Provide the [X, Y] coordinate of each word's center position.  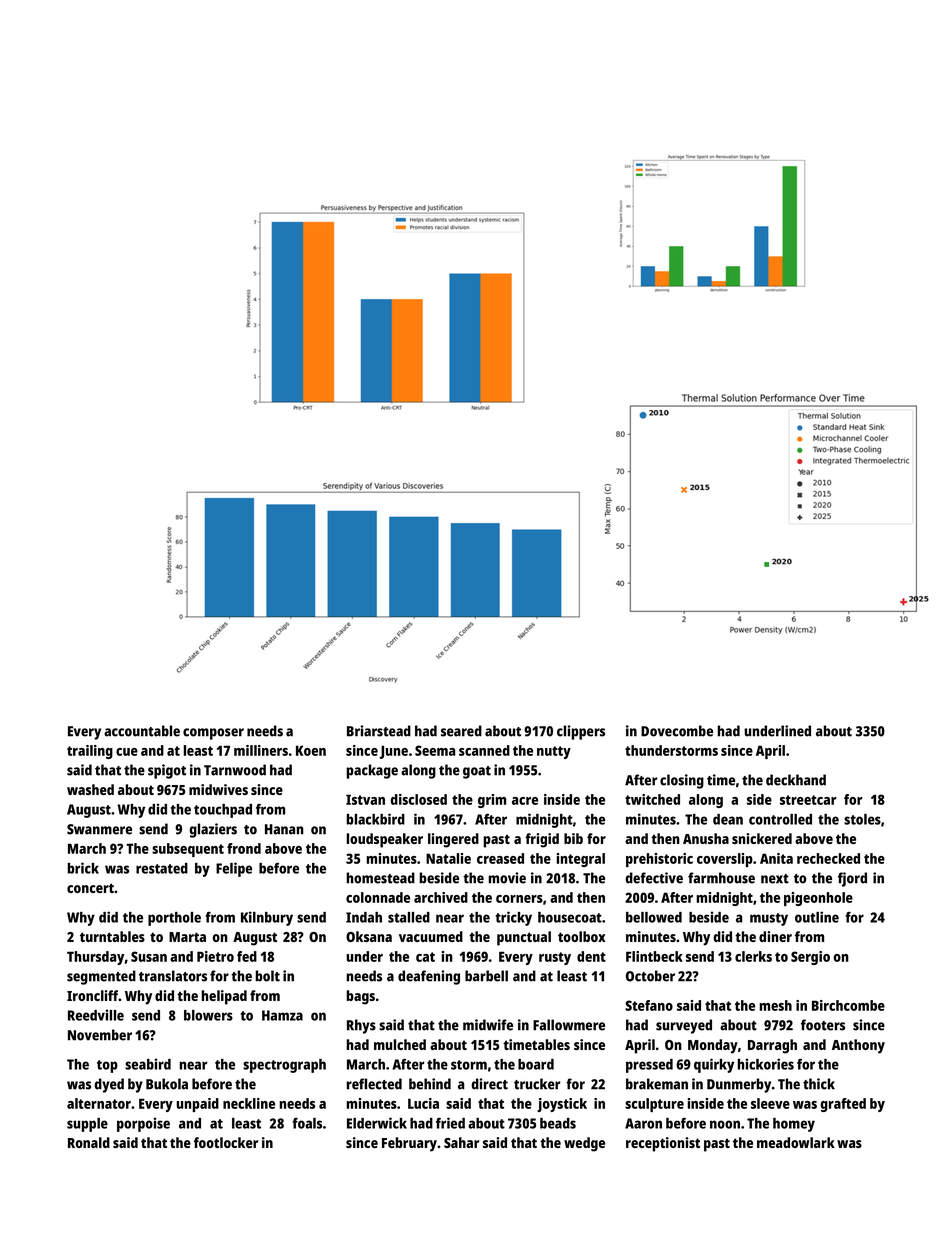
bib [573, 838]
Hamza [282, 1015]
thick [819, 1084]
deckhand [796, 780]
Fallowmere [569, 1025]
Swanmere [99, 829]
